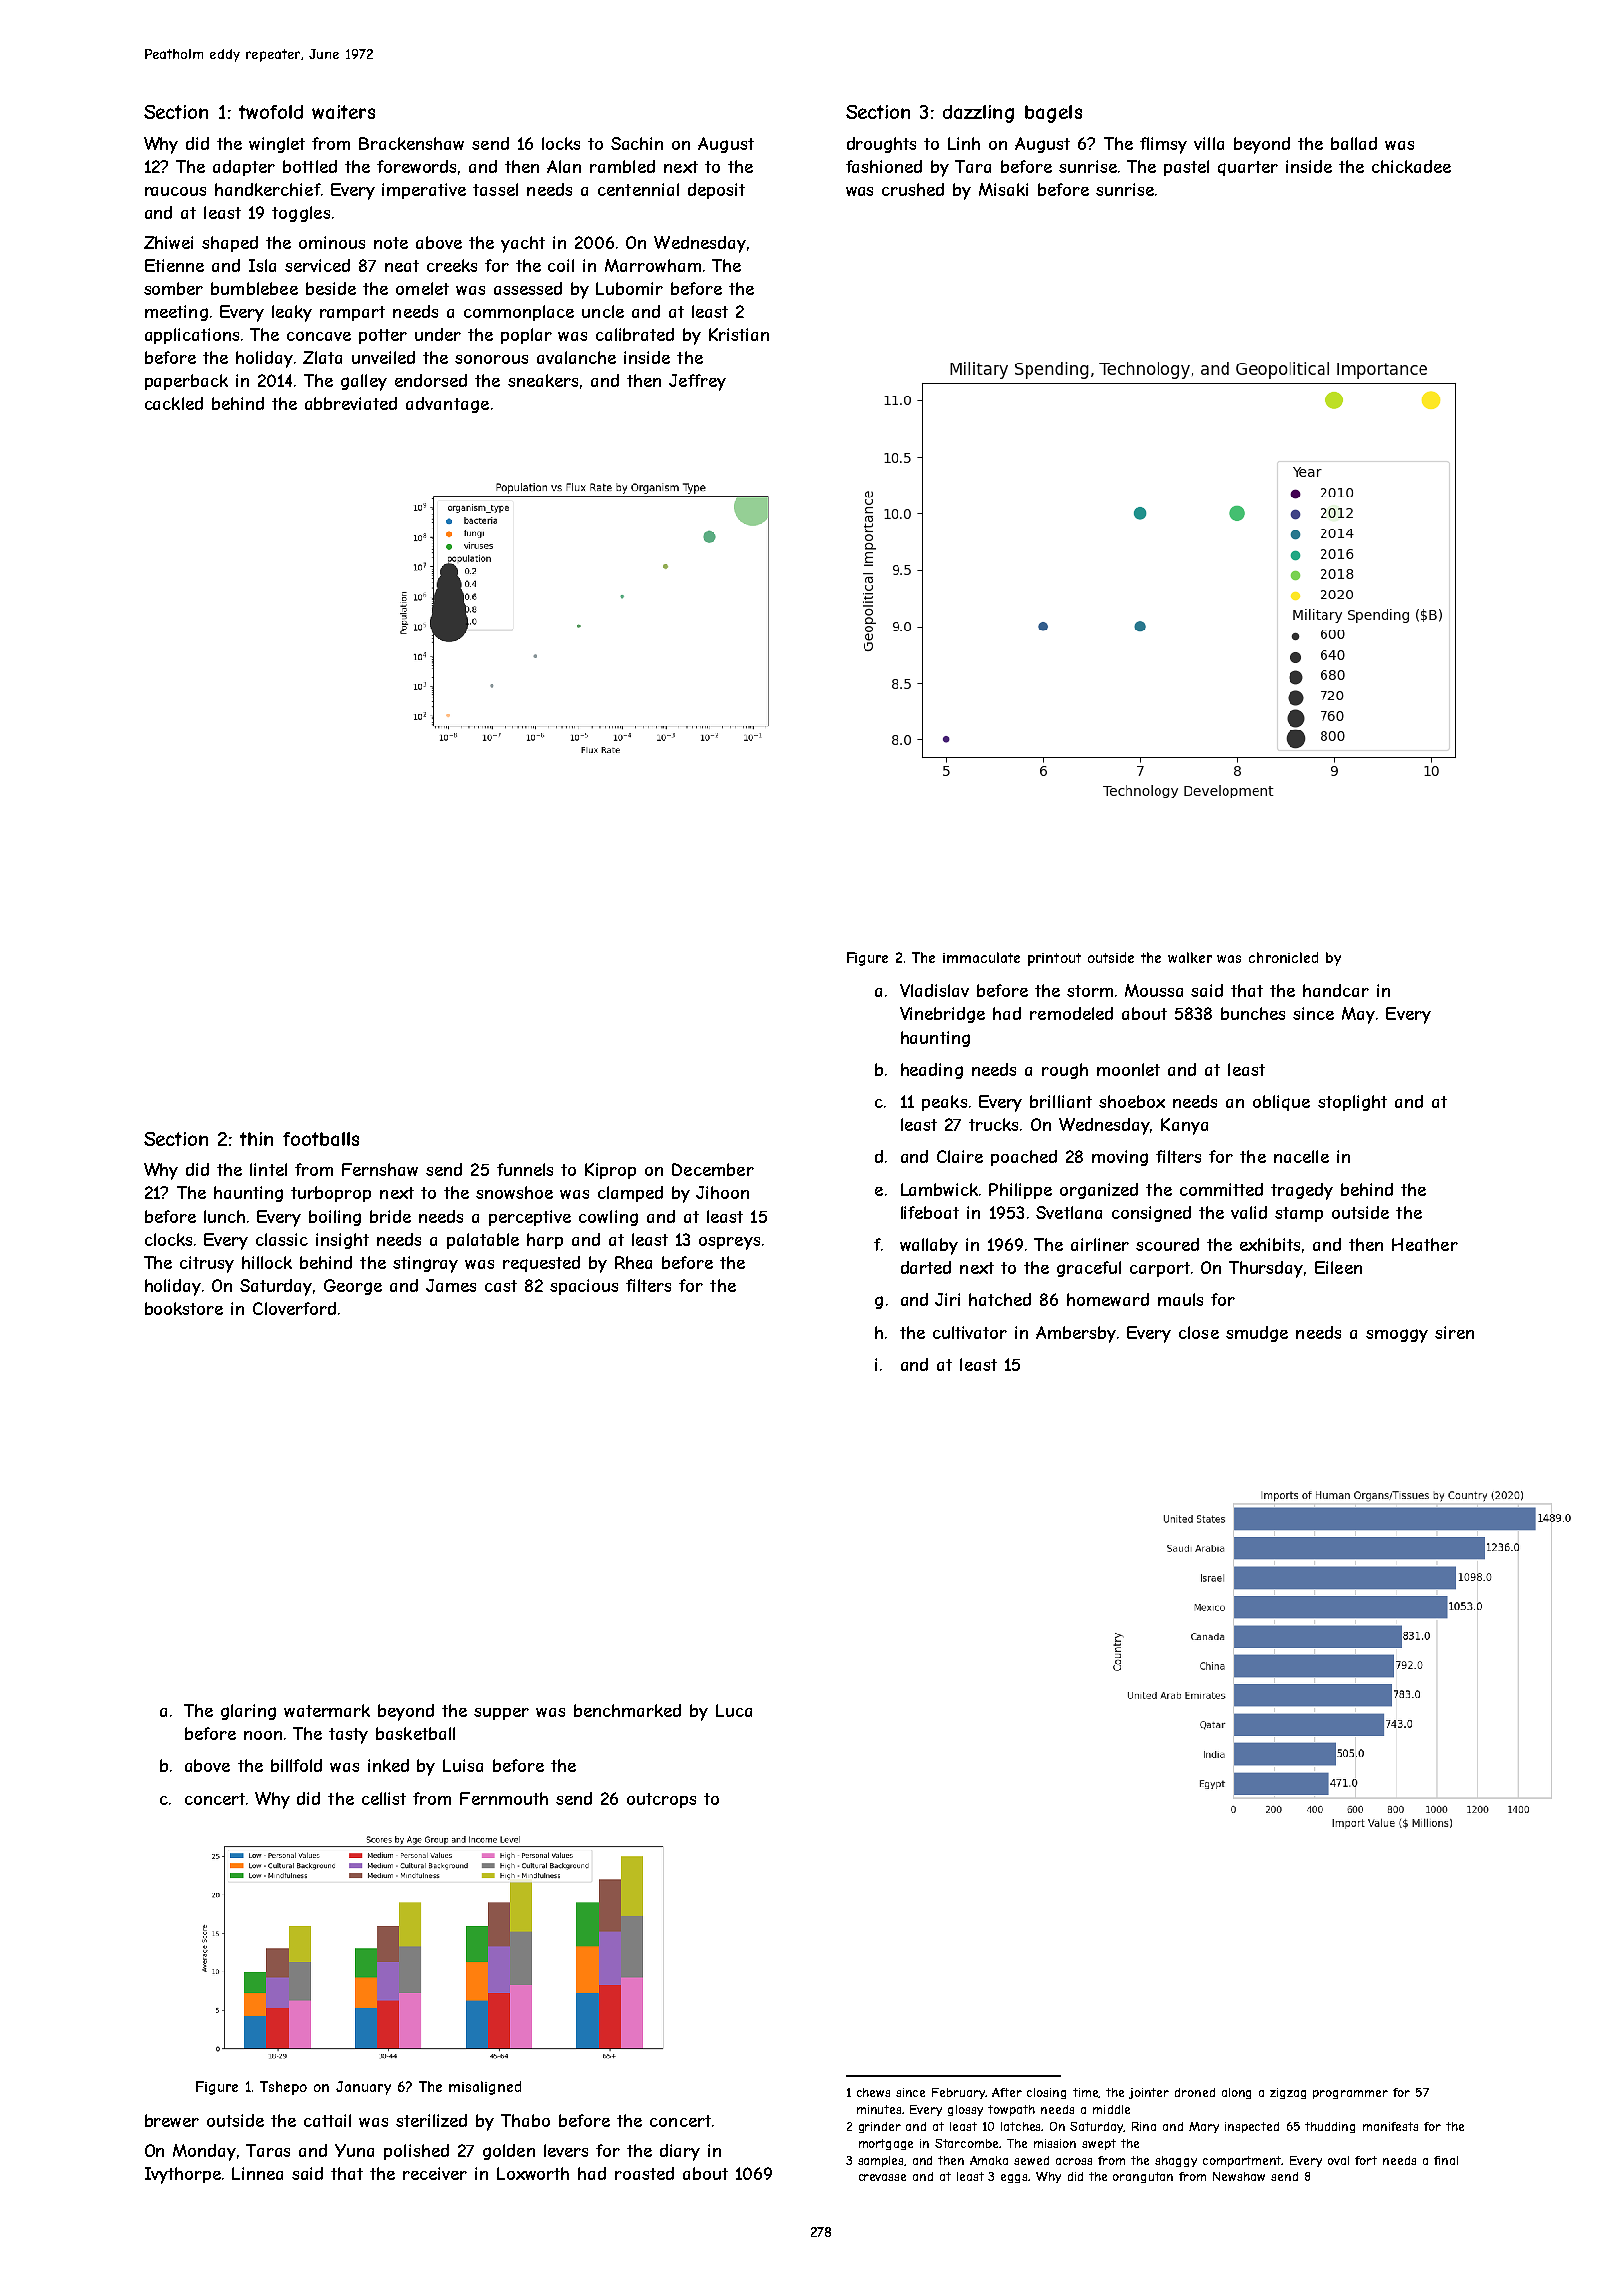 This screenshot has height=2292, width=1620. I want to click on remodeled, so click(1071, 1013).
